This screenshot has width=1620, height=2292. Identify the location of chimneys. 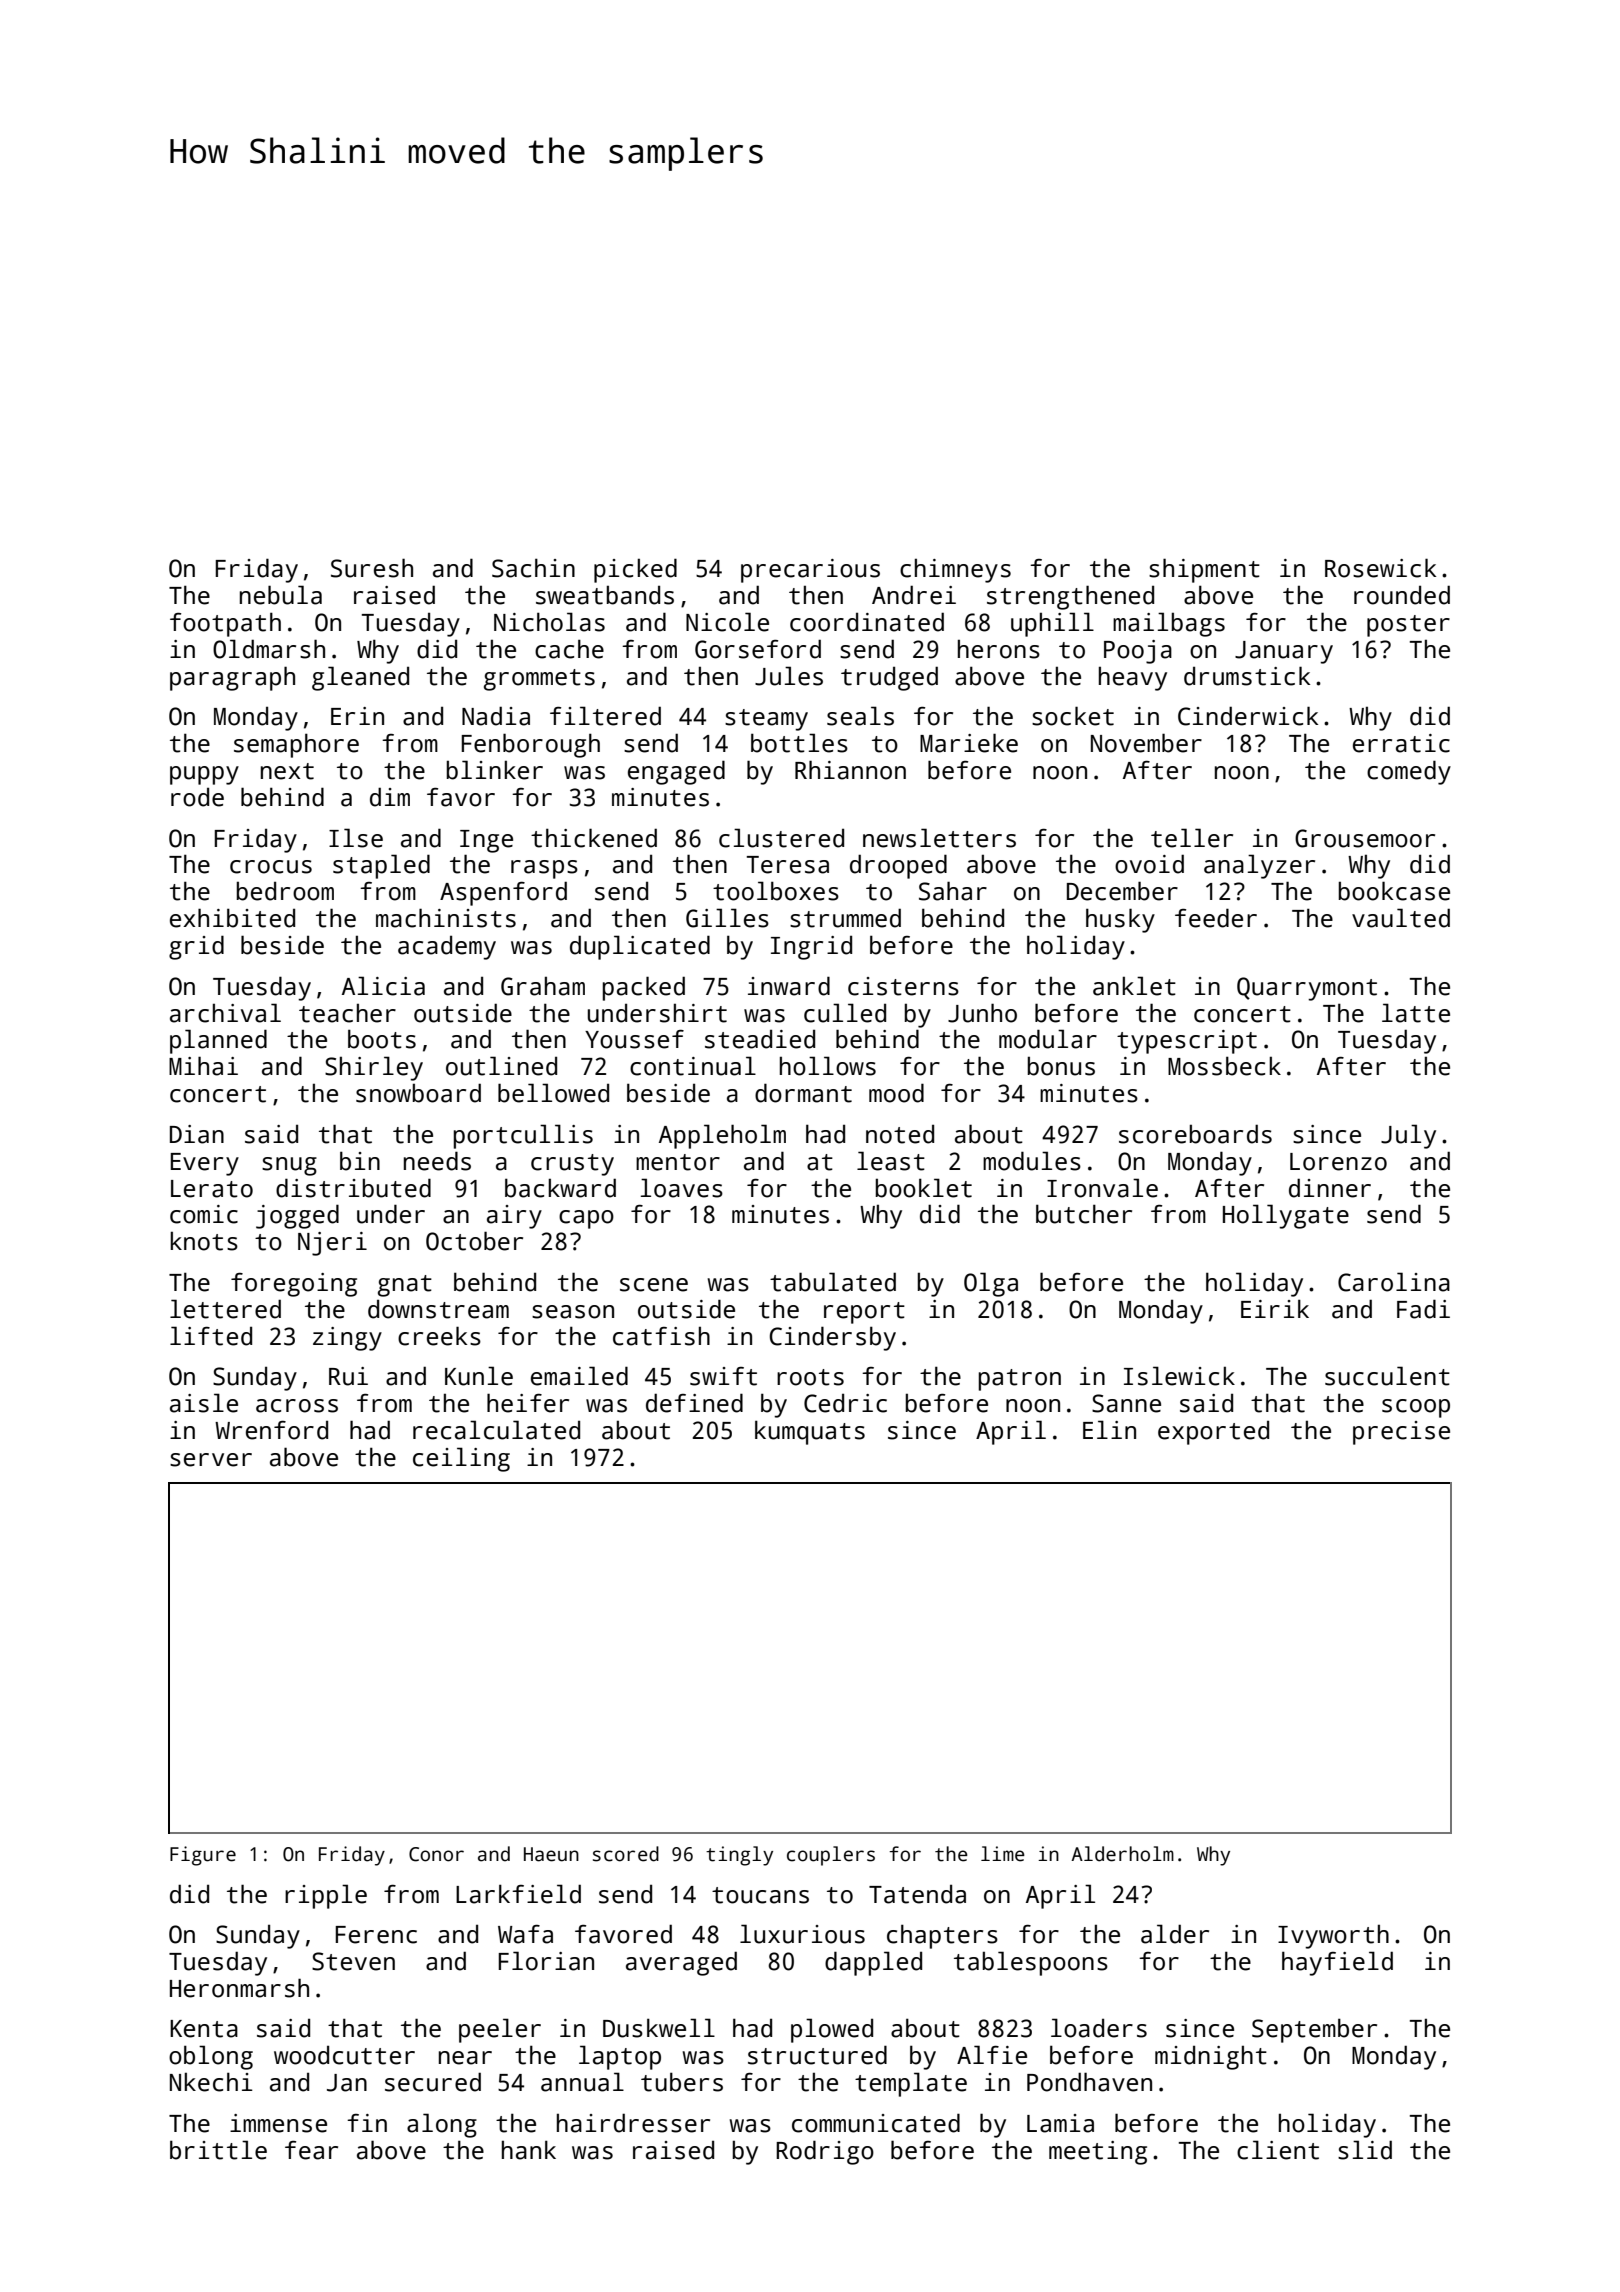
(955, 571).
